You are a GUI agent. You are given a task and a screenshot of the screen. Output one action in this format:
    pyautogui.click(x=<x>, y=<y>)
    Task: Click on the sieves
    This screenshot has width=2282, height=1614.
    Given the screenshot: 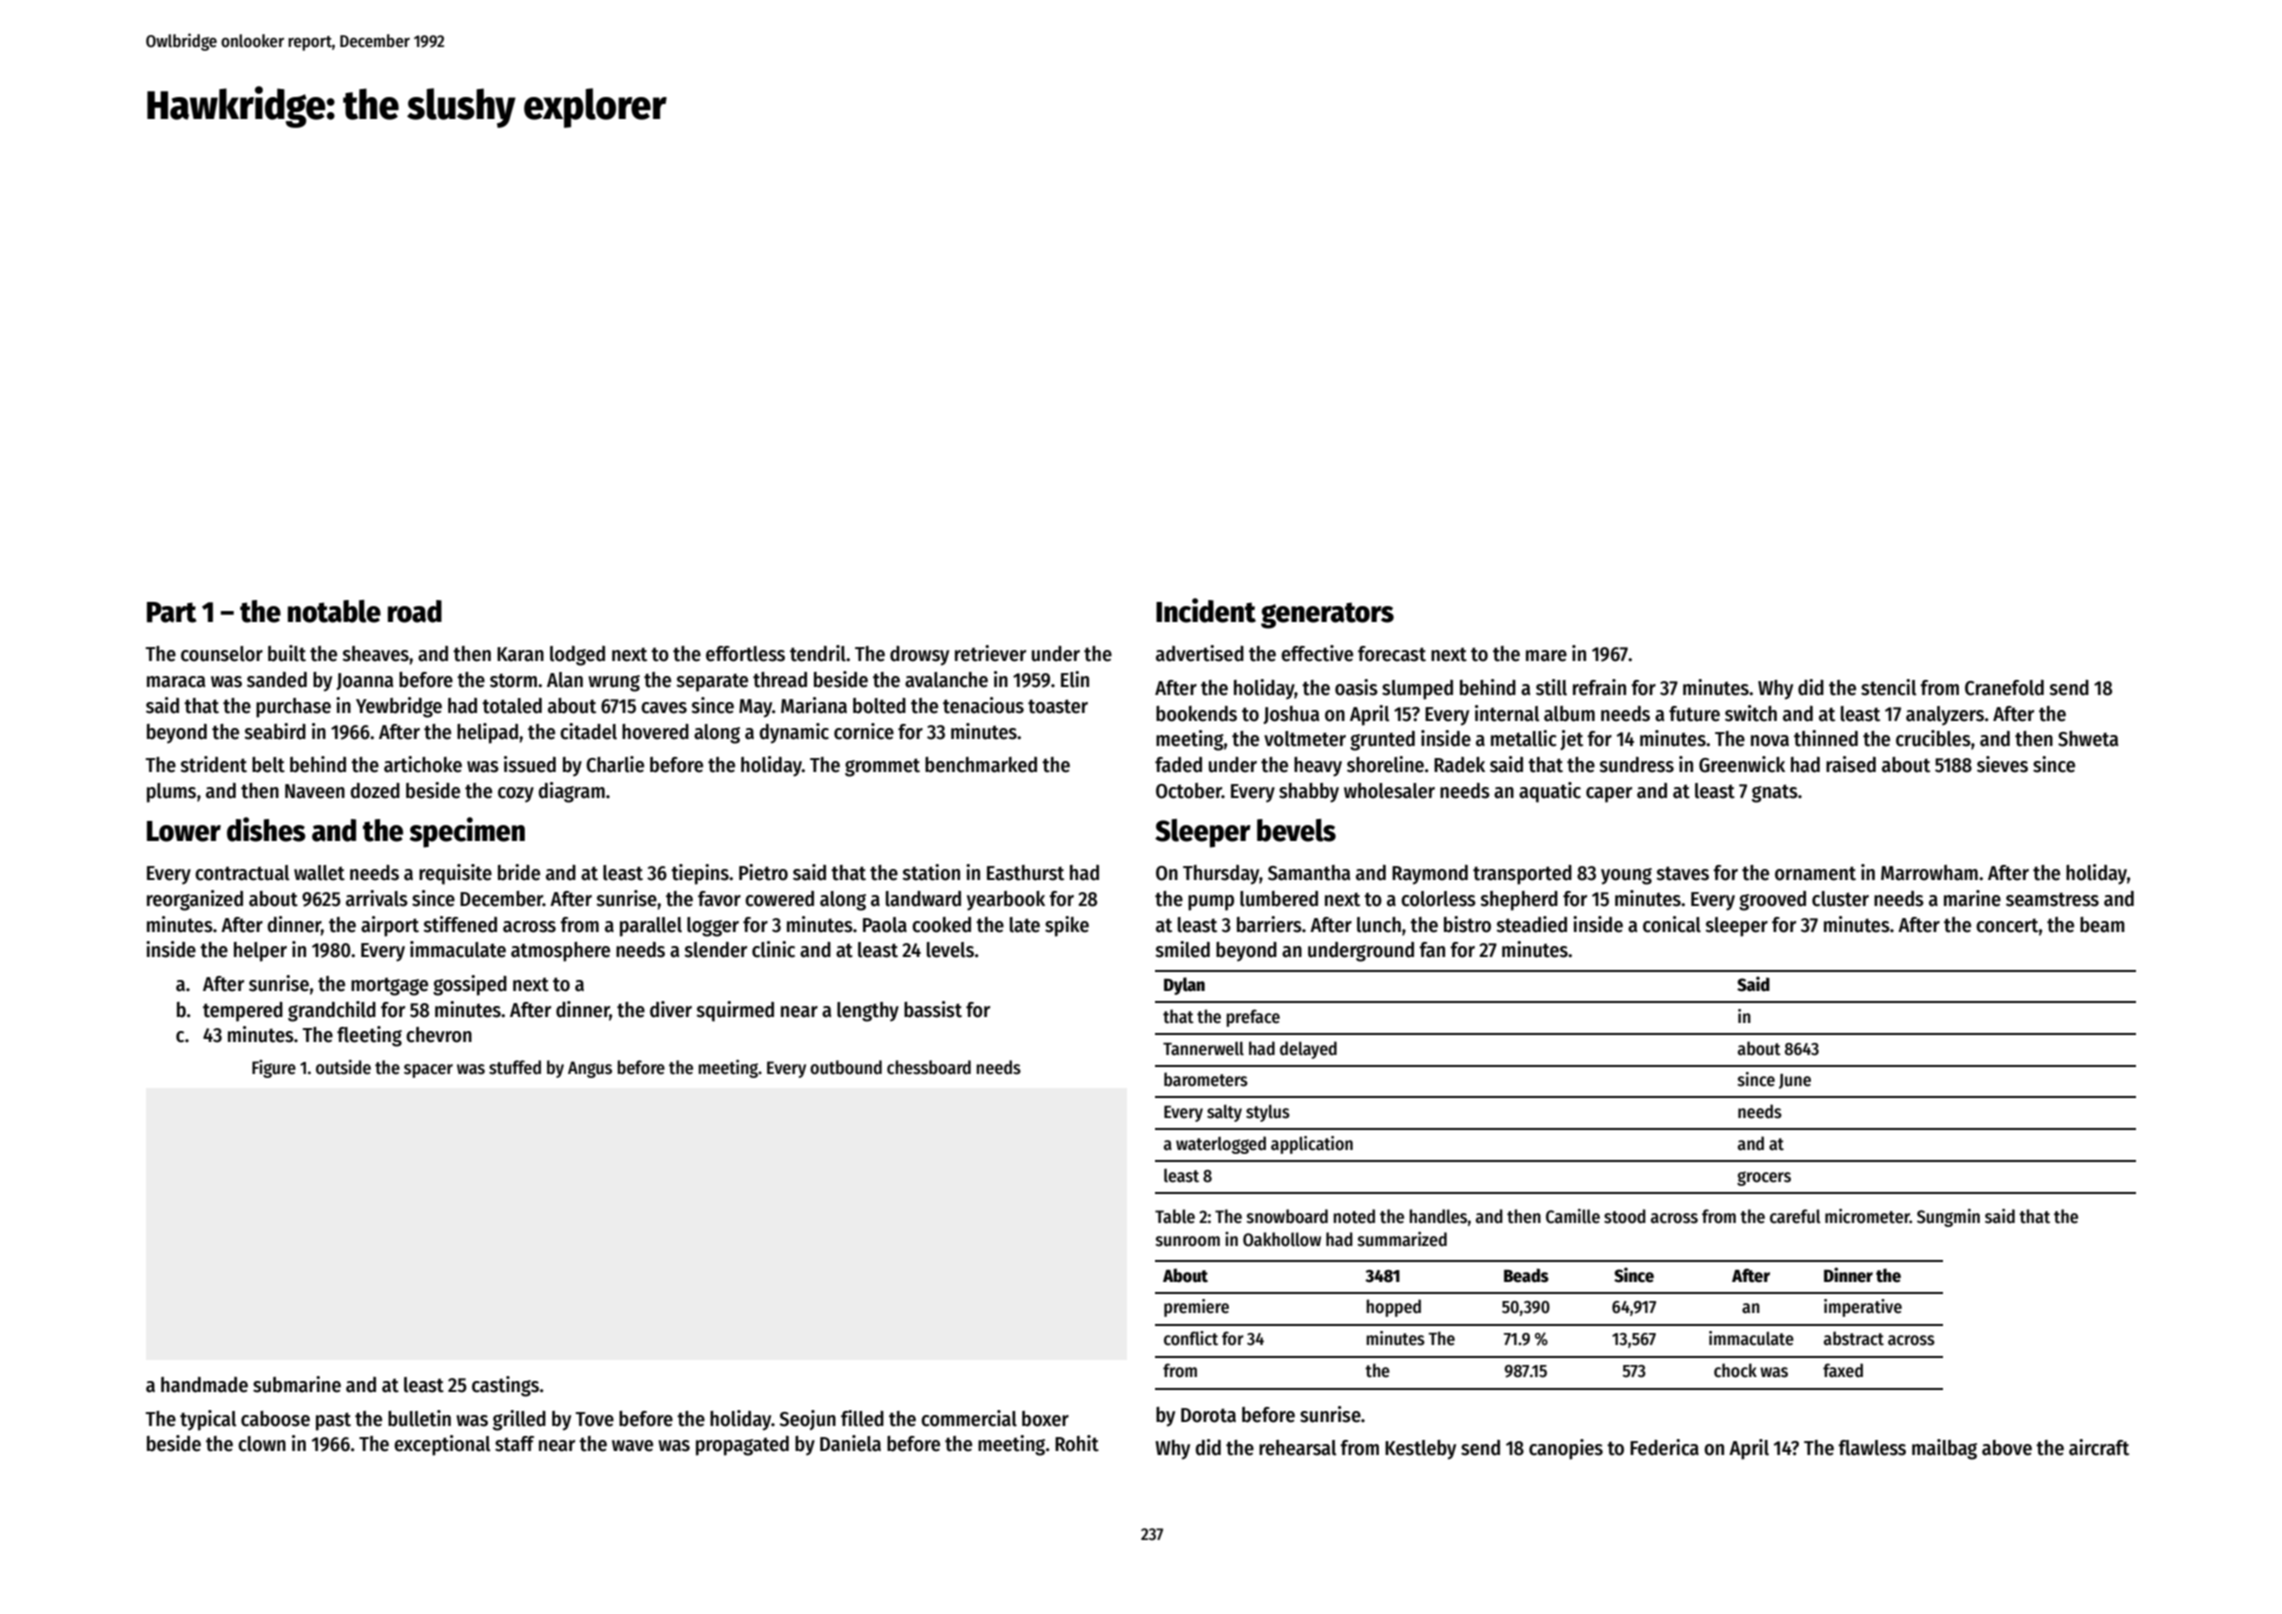 What is the action you would take?
    pyautogui.click(x=2002, y=764)
